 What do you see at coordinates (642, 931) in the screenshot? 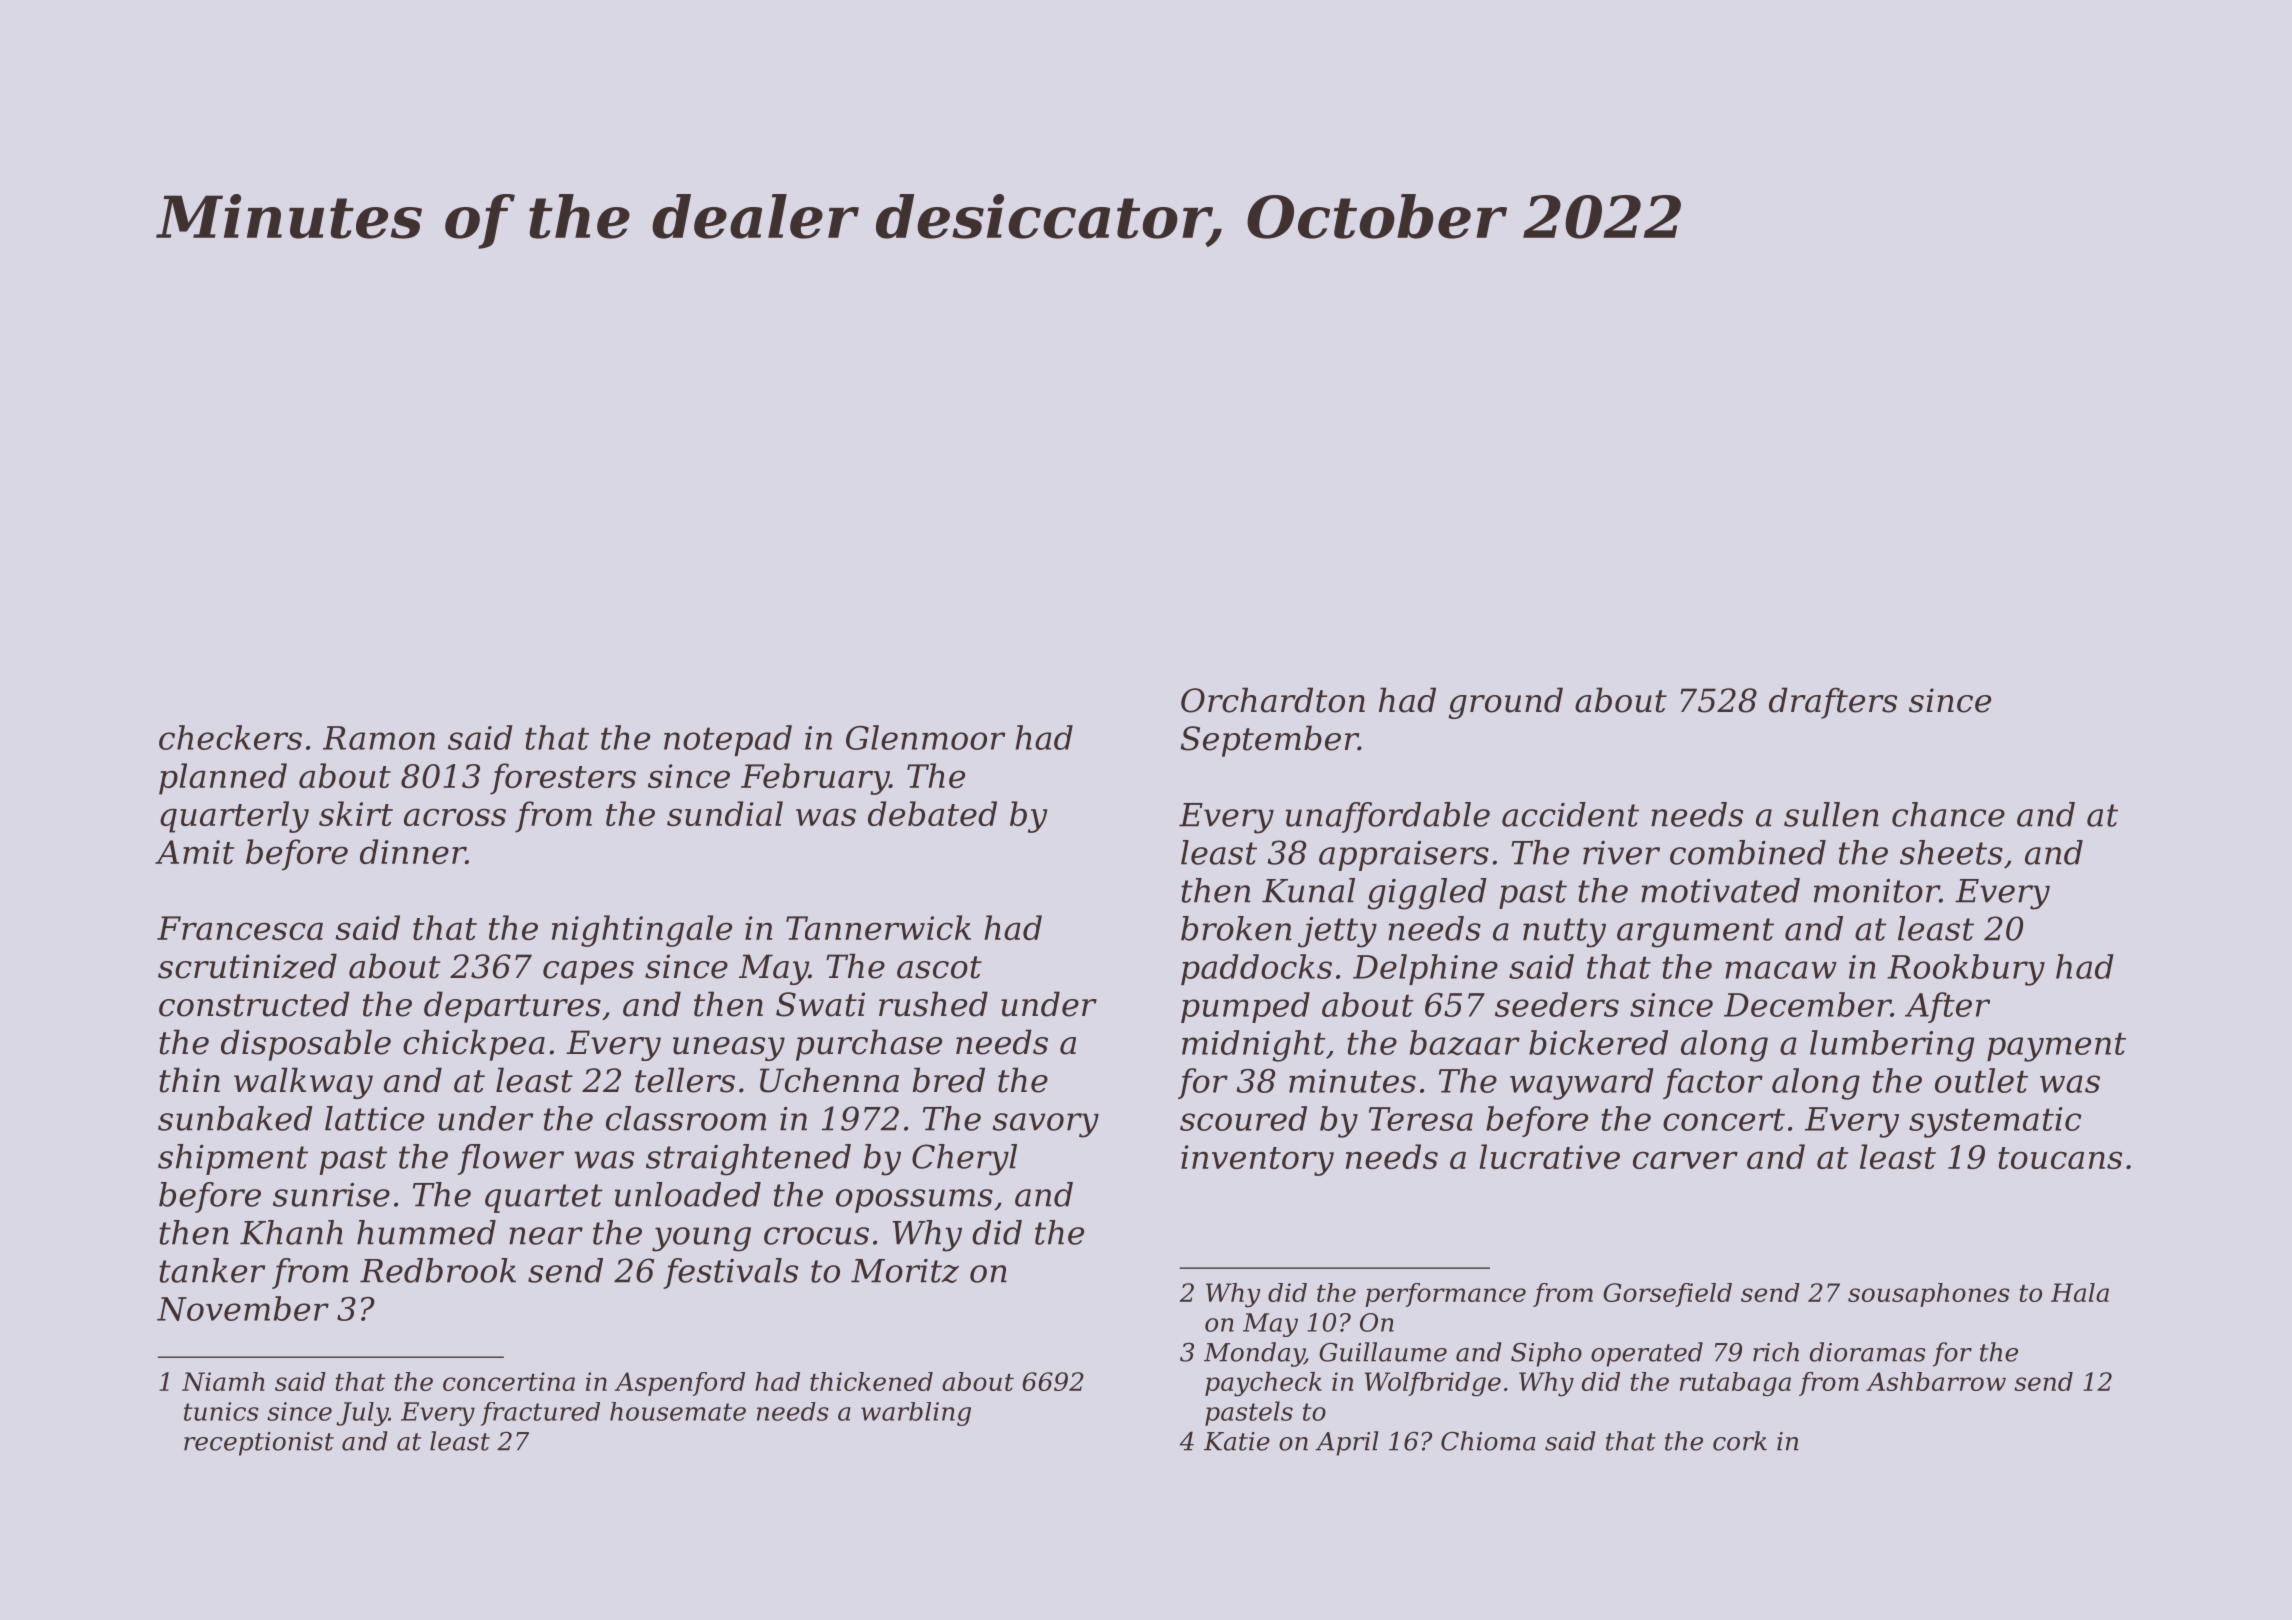
I see `nightingale` at bounding box center [642, 931].
